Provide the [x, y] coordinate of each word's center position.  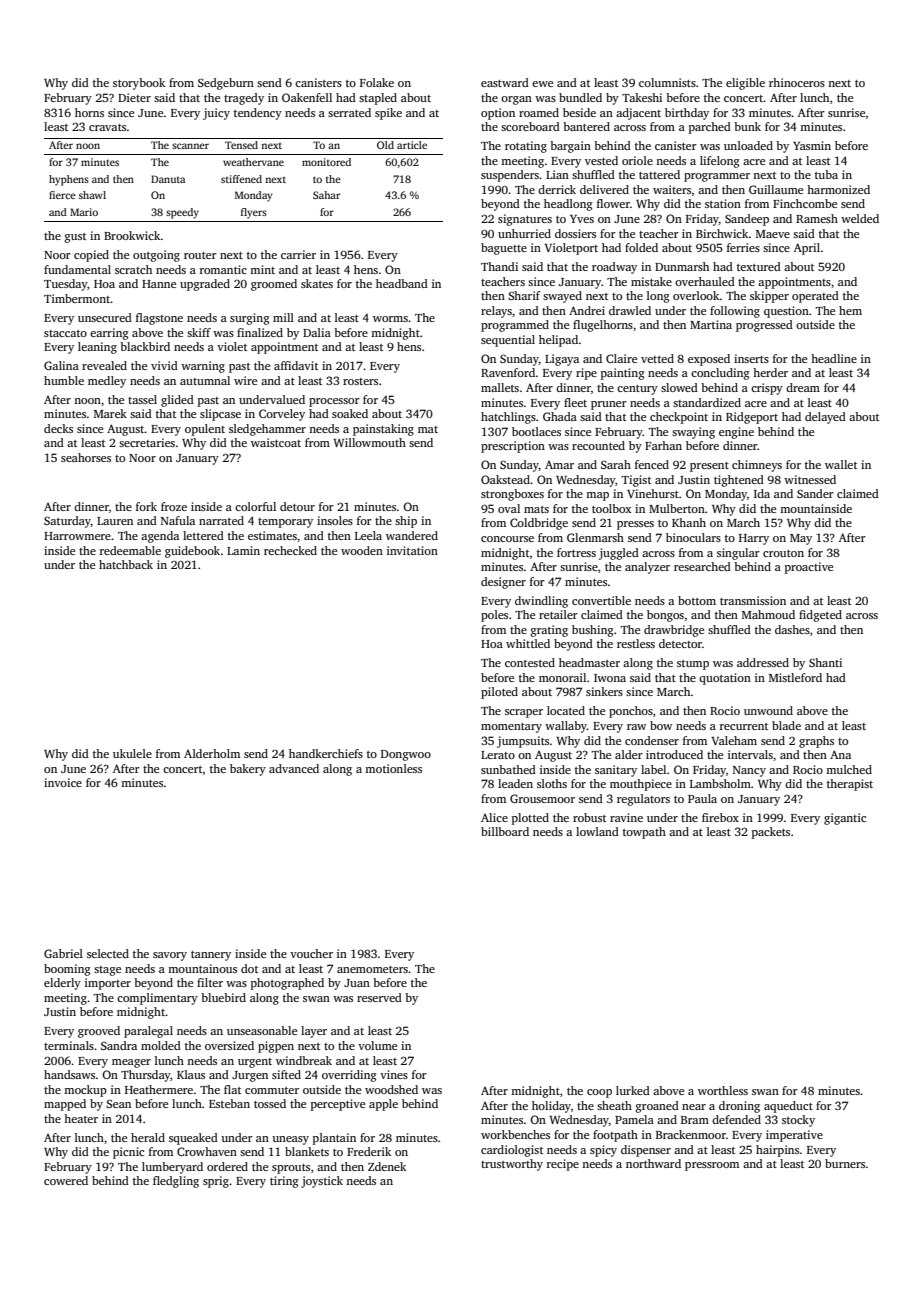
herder [770, 372]
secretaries [147, 442]
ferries [743, 247]
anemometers [372, 969]
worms [390, 319]
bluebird [223, 997]
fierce [62, 195]
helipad [558, 341]
